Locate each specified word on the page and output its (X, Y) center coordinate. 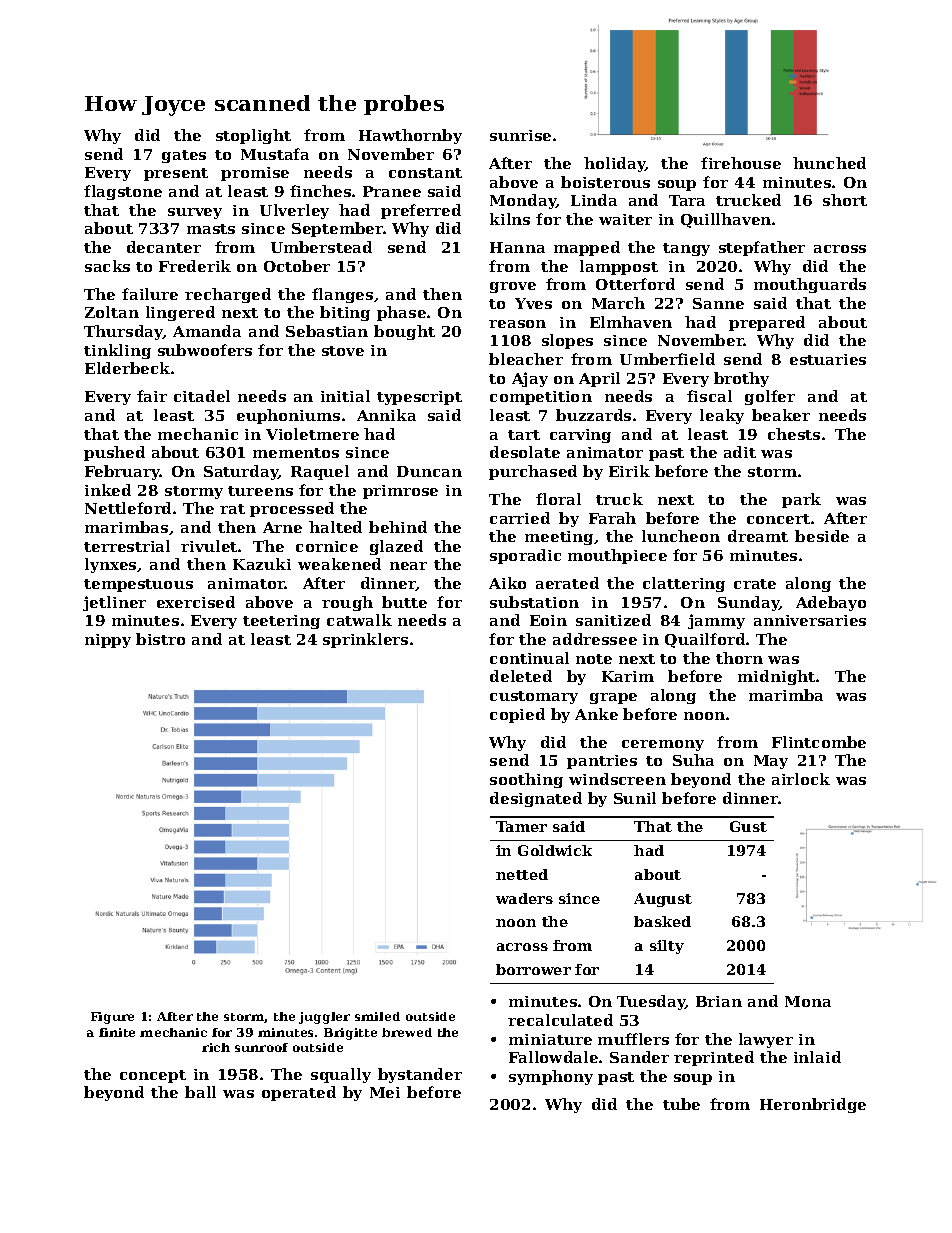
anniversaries (810, 620)
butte (404, 602)
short (845, 200)
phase (401, 313)
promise (255, 174)
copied (517, 715)
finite (117, 1032)
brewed (407, 1032)
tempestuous (138, 585)
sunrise (520, 135)
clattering (684, 584)
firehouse (741, 163)
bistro (160, 639)
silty (667, 947)
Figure (112, 1018)
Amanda (207, 331)
